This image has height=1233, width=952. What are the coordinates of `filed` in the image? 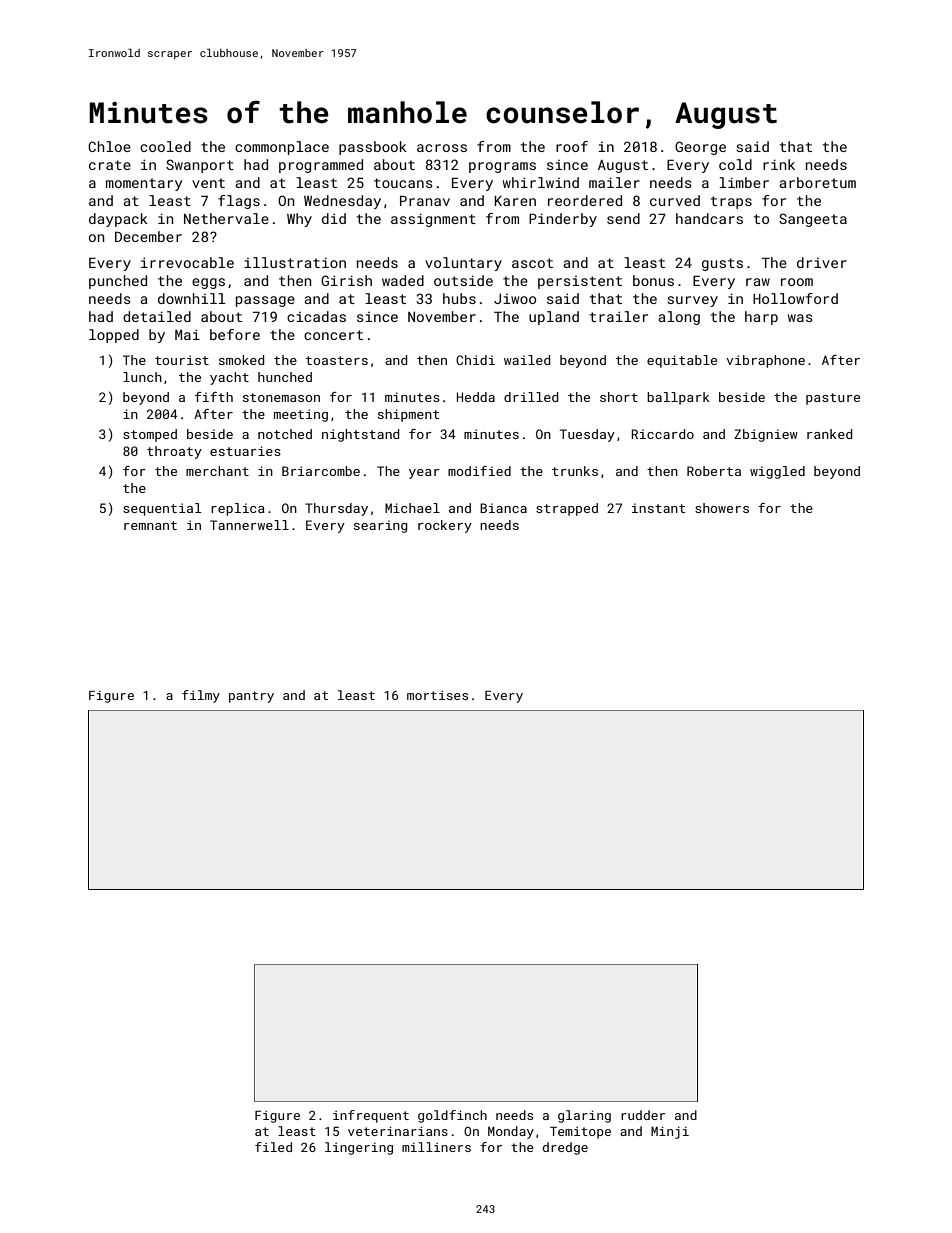 It's located at (273, 1147).
